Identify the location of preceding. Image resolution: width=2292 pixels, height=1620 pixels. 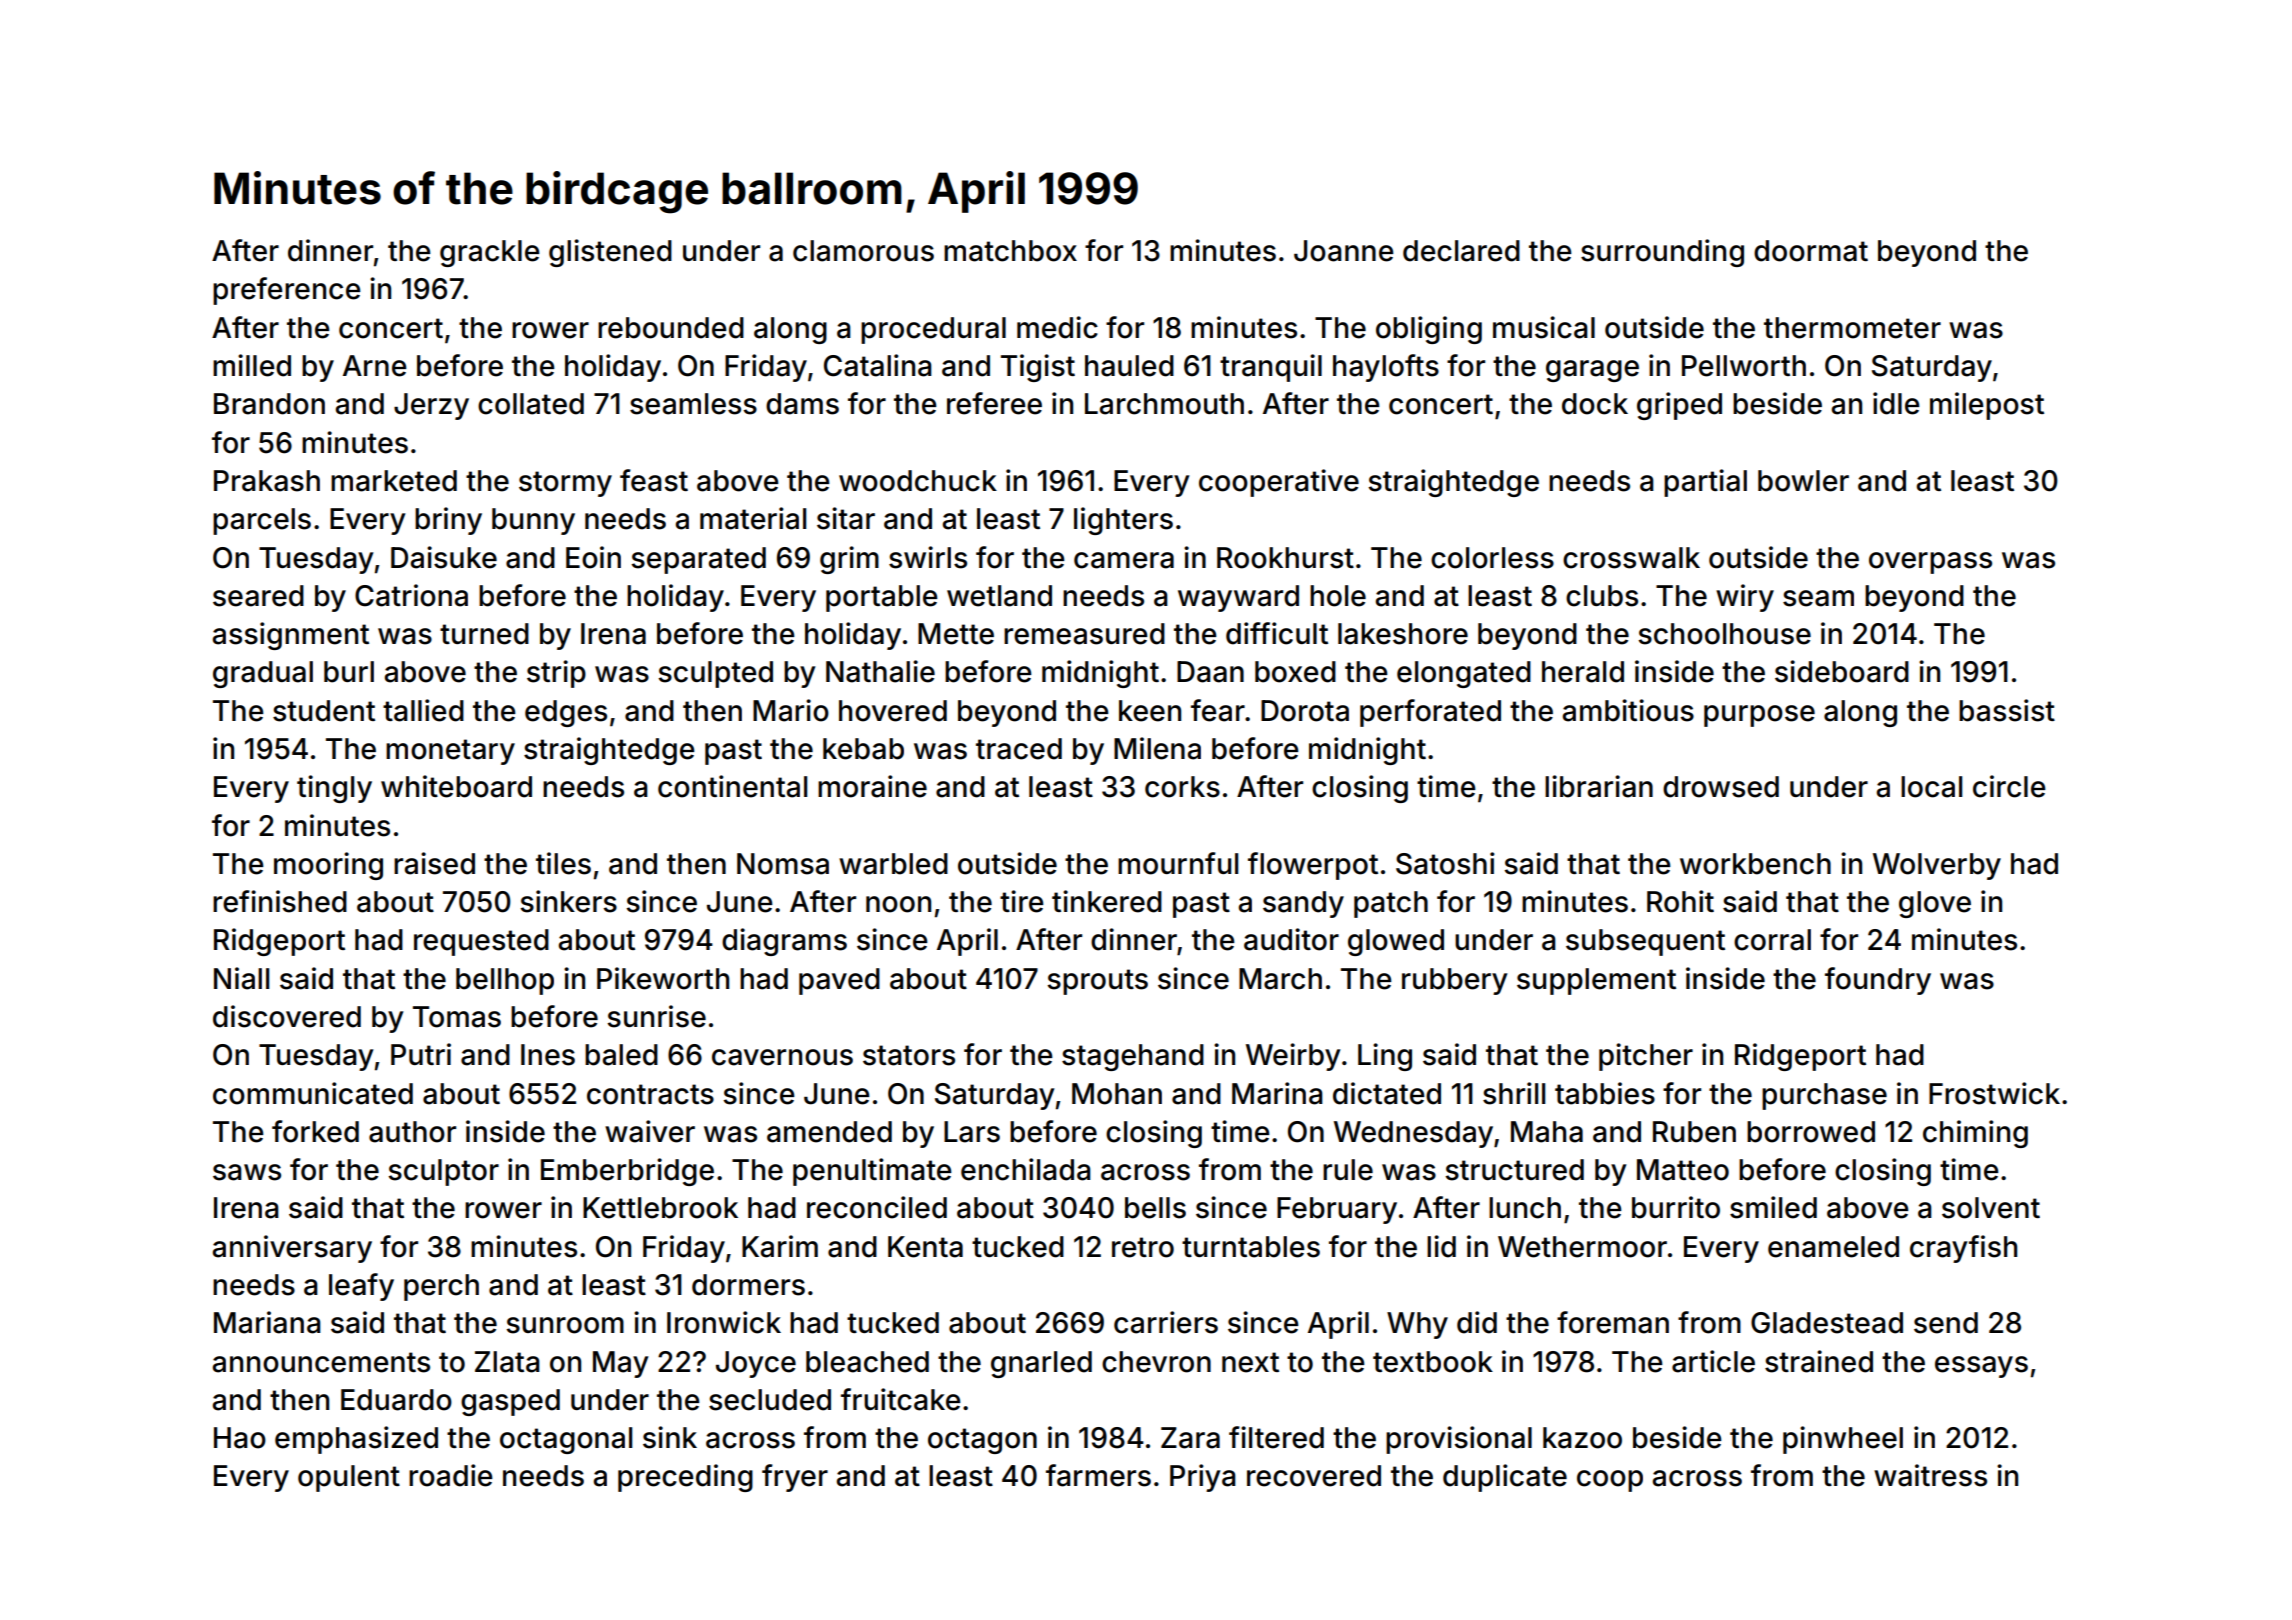
(685, 1478).
